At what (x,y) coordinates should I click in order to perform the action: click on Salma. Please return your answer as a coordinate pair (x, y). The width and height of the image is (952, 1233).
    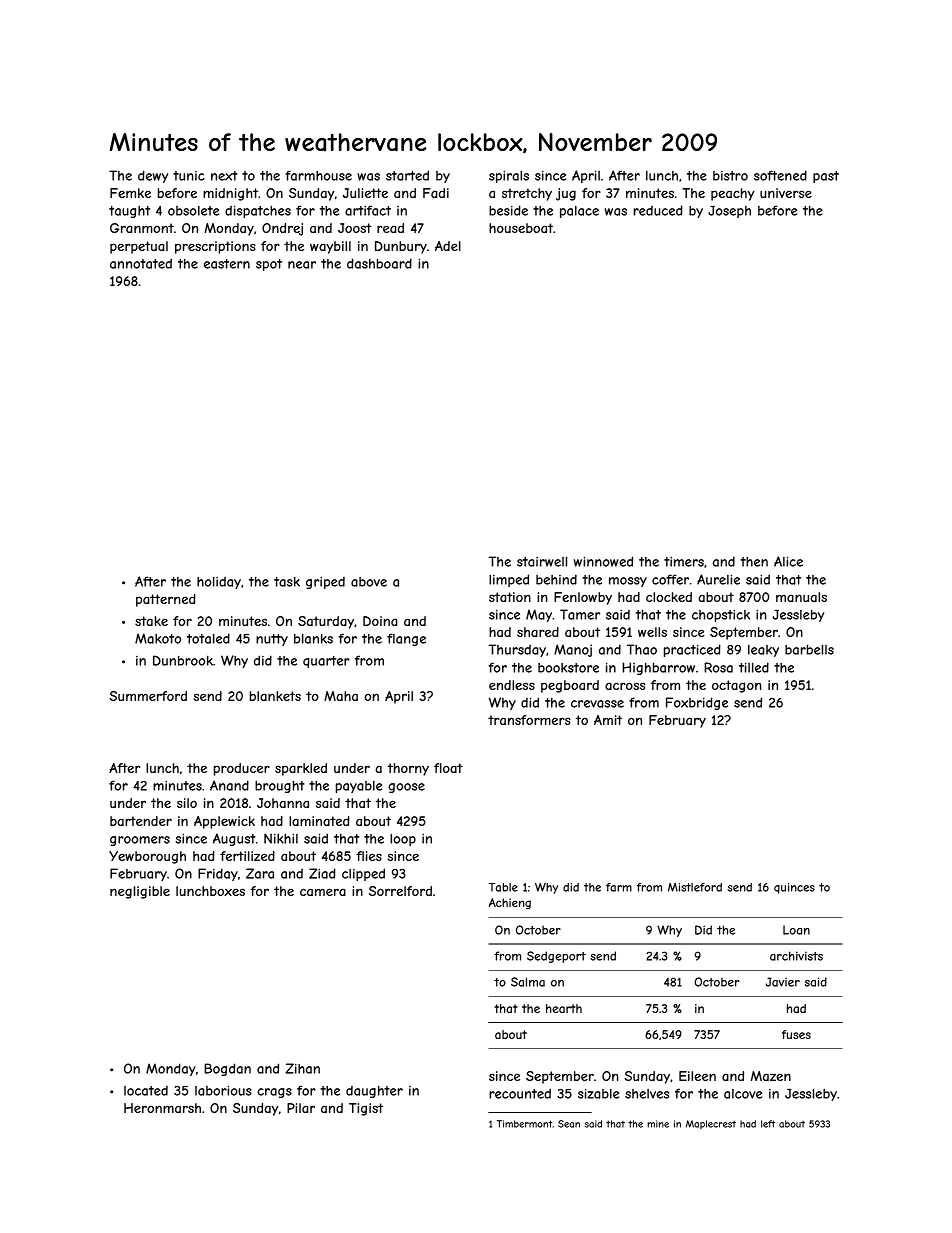
    Looking at the image, I should click on (528, 982).
